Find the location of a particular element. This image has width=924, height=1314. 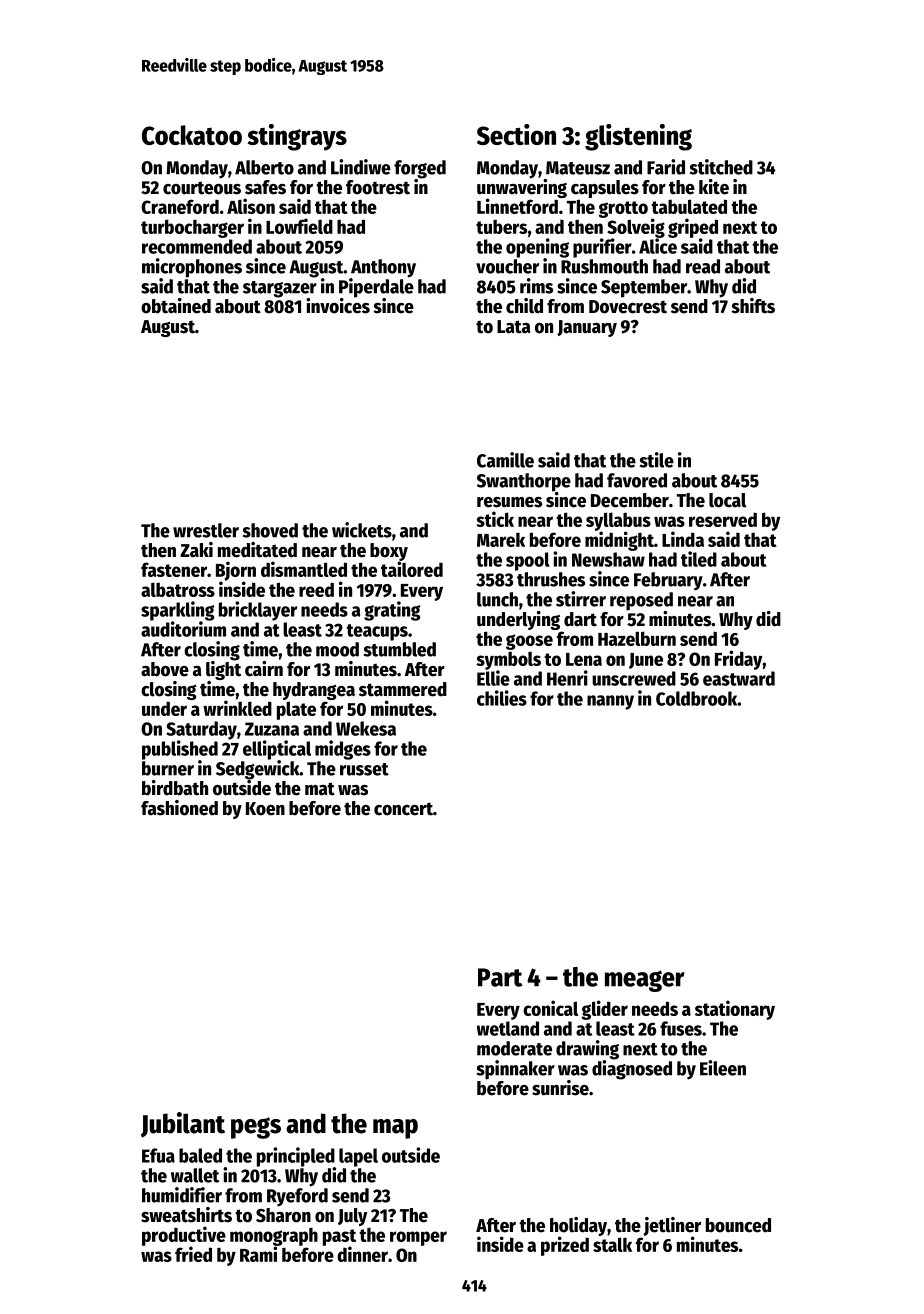

invoices is located at coordinates (338, 306).
